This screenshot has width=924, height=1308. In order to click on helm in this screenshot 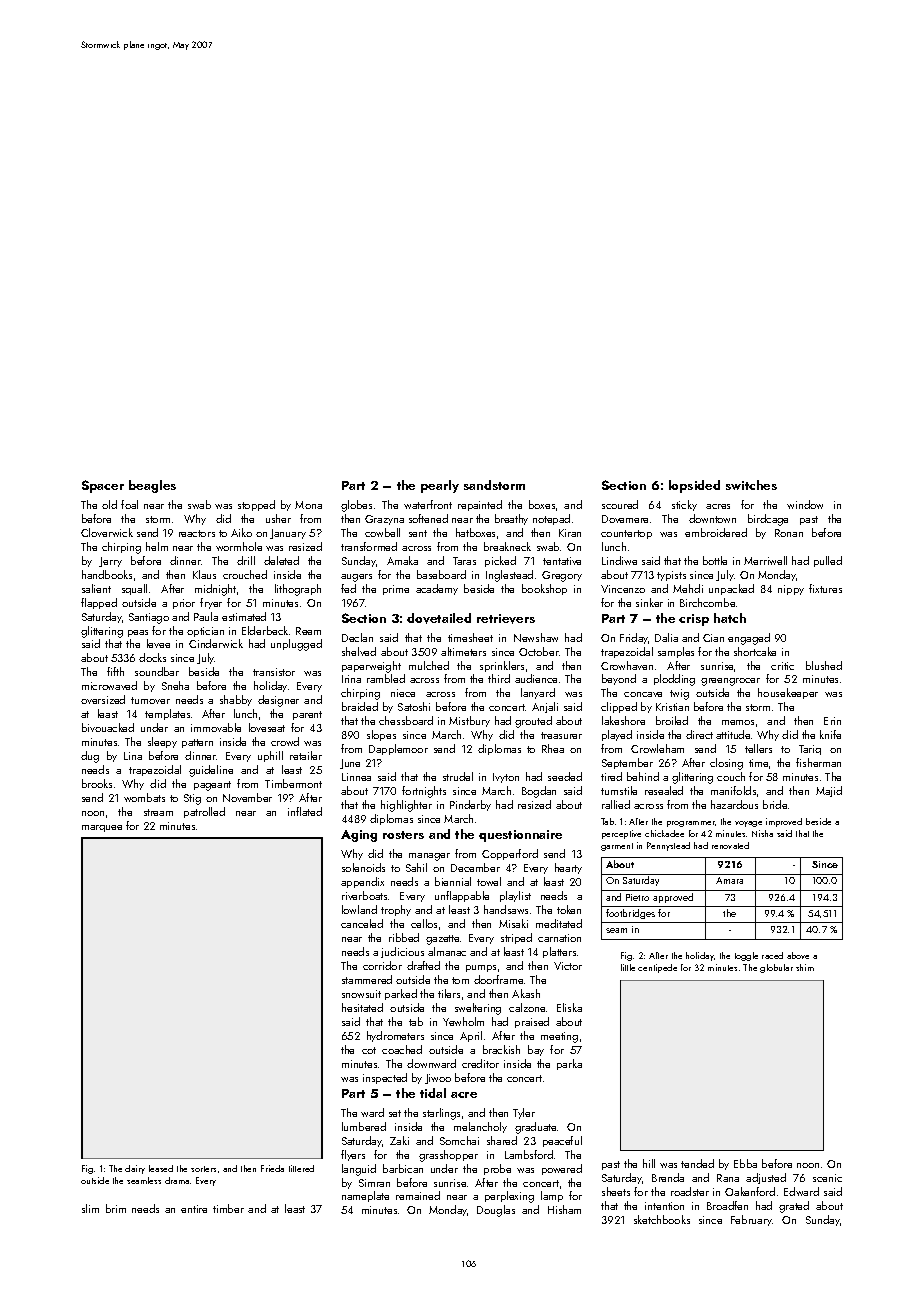, I will do `click(157, 546)`.
